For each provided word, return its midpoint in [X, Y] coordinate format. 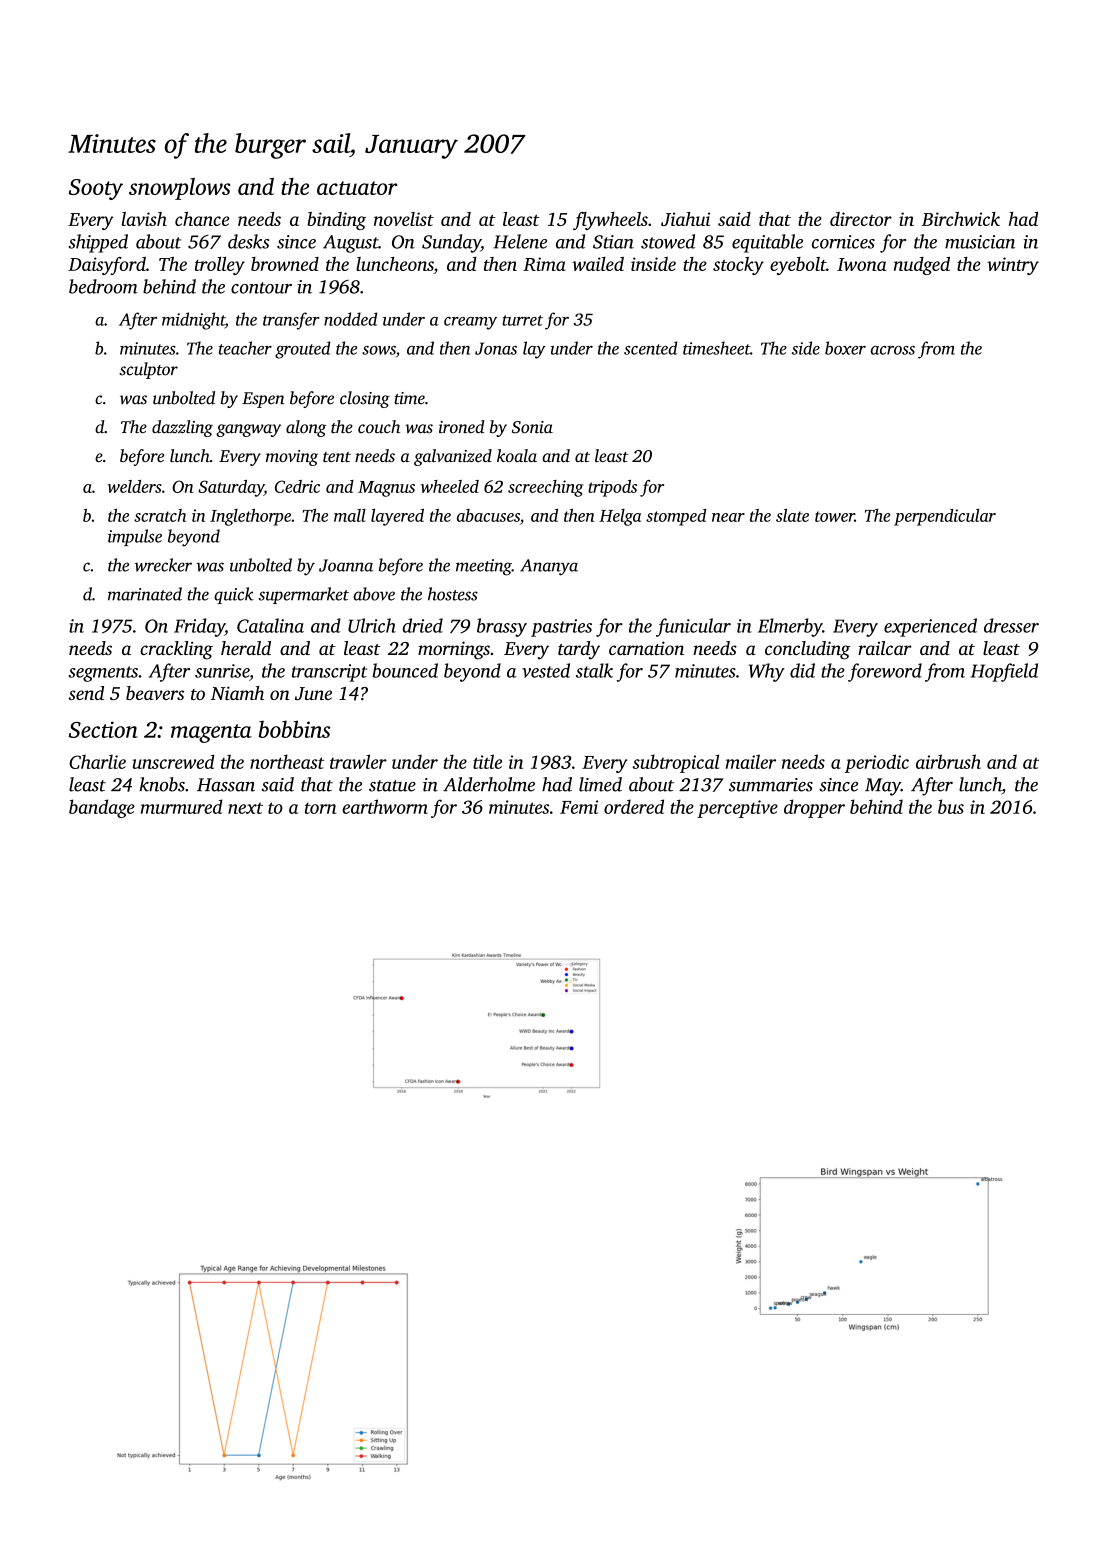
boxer [845, 348]
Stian [613, 242]
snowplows [180, 189]
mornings [454, 650]
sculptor [148, 370]
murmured [182, 806]
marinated [145, 594]
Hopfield [1004, 672]
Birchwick [961, 219]
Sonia [532, 427]
